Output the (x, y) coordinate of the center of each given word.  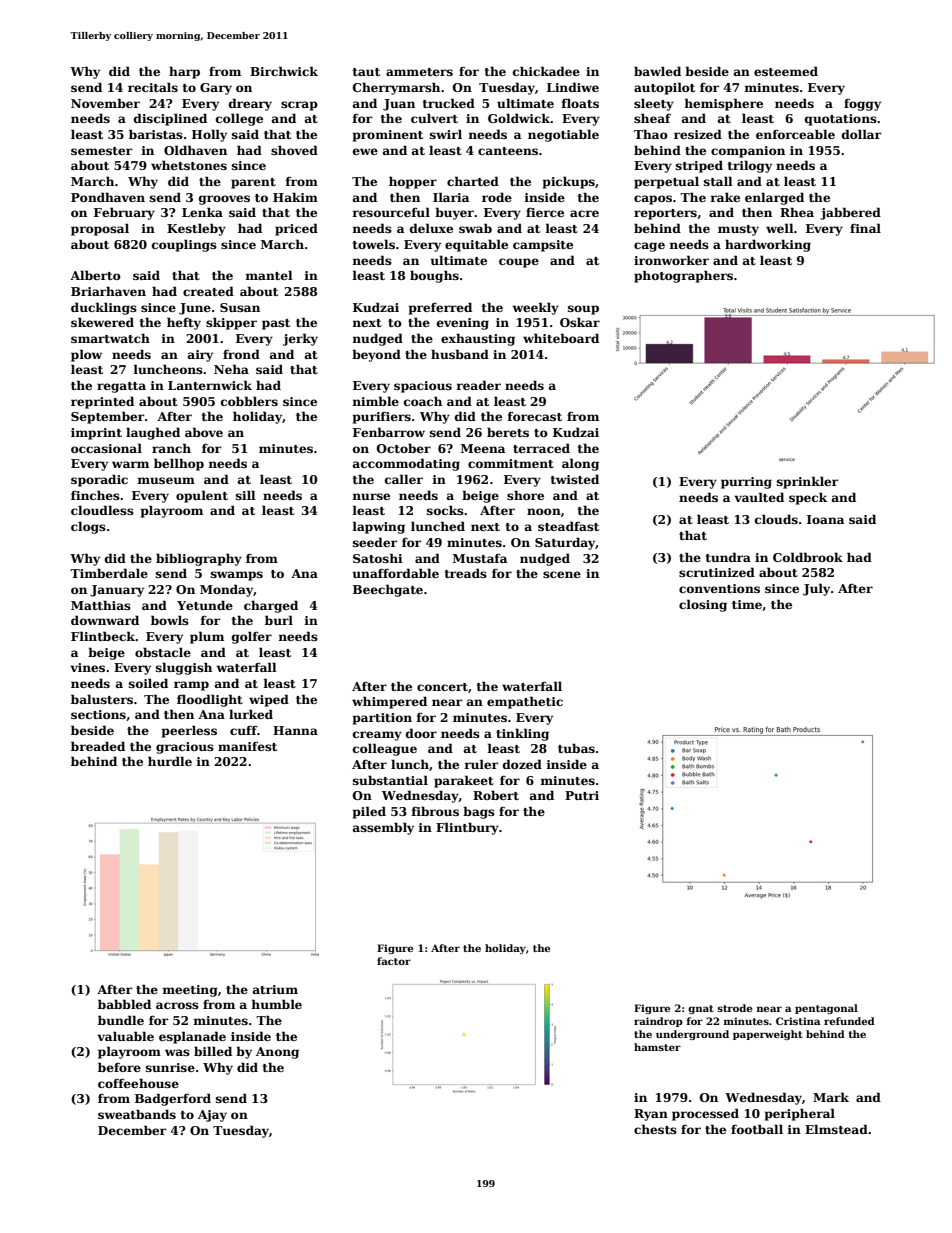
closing (703, 605)
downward (105, 620)
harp (184, 72)
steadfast (568, 526)
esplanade (192, 1037)
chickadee (546, 71)
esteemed (786, 71)
